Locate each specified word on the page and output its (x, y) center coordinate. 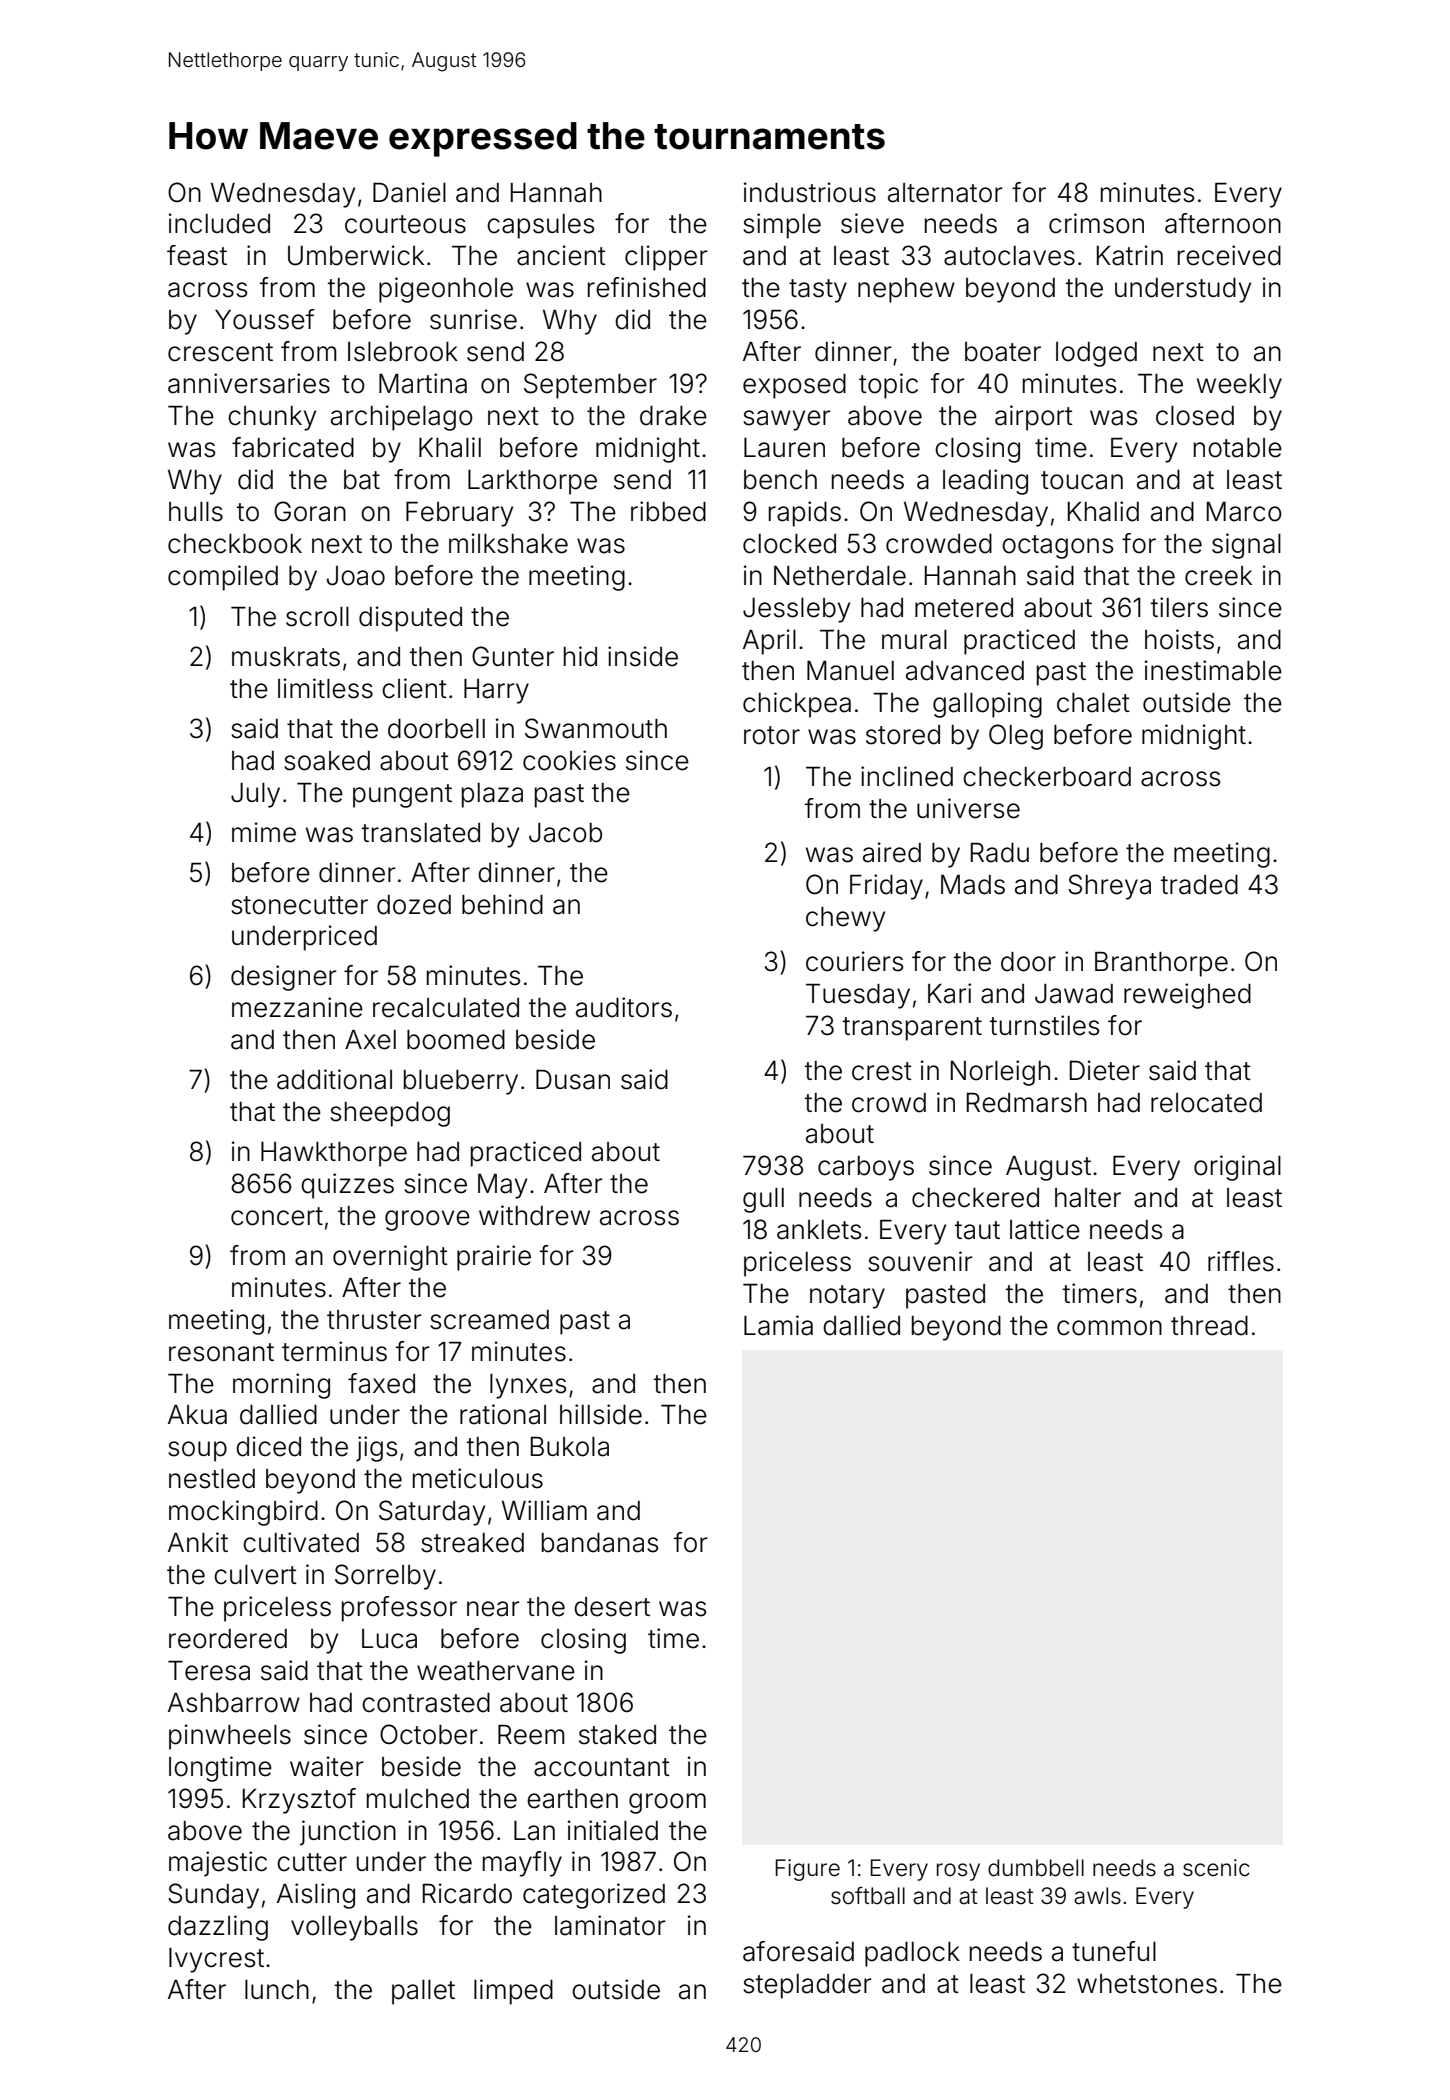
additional (334, 1079)
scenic (1216, 1868)
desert (612, 1607)
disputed (410, 619)
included (219, 223)
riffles (1241, 1261)
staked (617, 1735)
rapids (805, 514)
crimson (1096, 223)
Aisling (316, 1896)
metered (964, 608)
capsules (540, 226)
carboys (866, 1168)
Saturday (432, 1513)
